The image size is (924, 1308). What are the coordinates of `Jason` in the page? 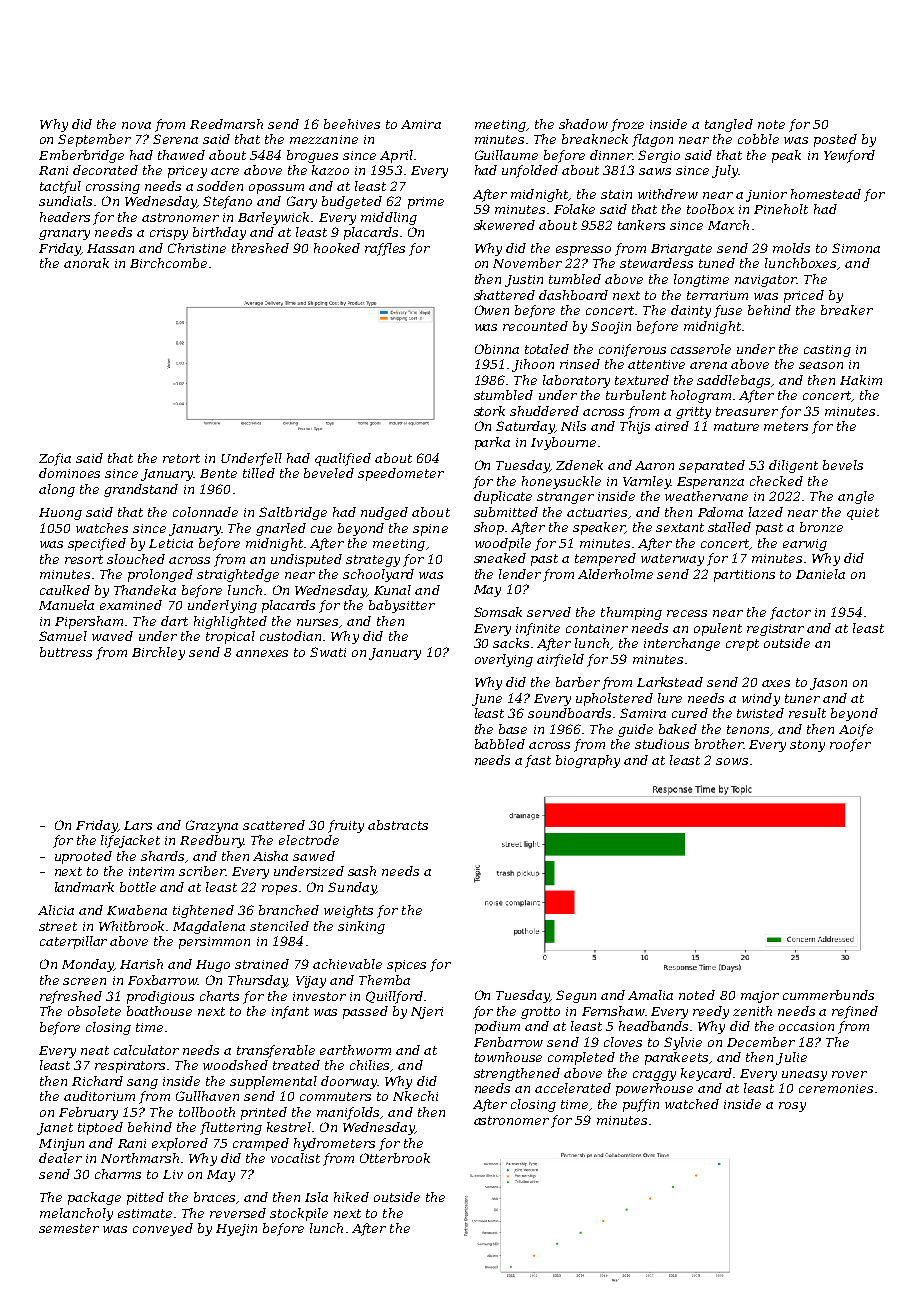 It's located at (828, 684).
